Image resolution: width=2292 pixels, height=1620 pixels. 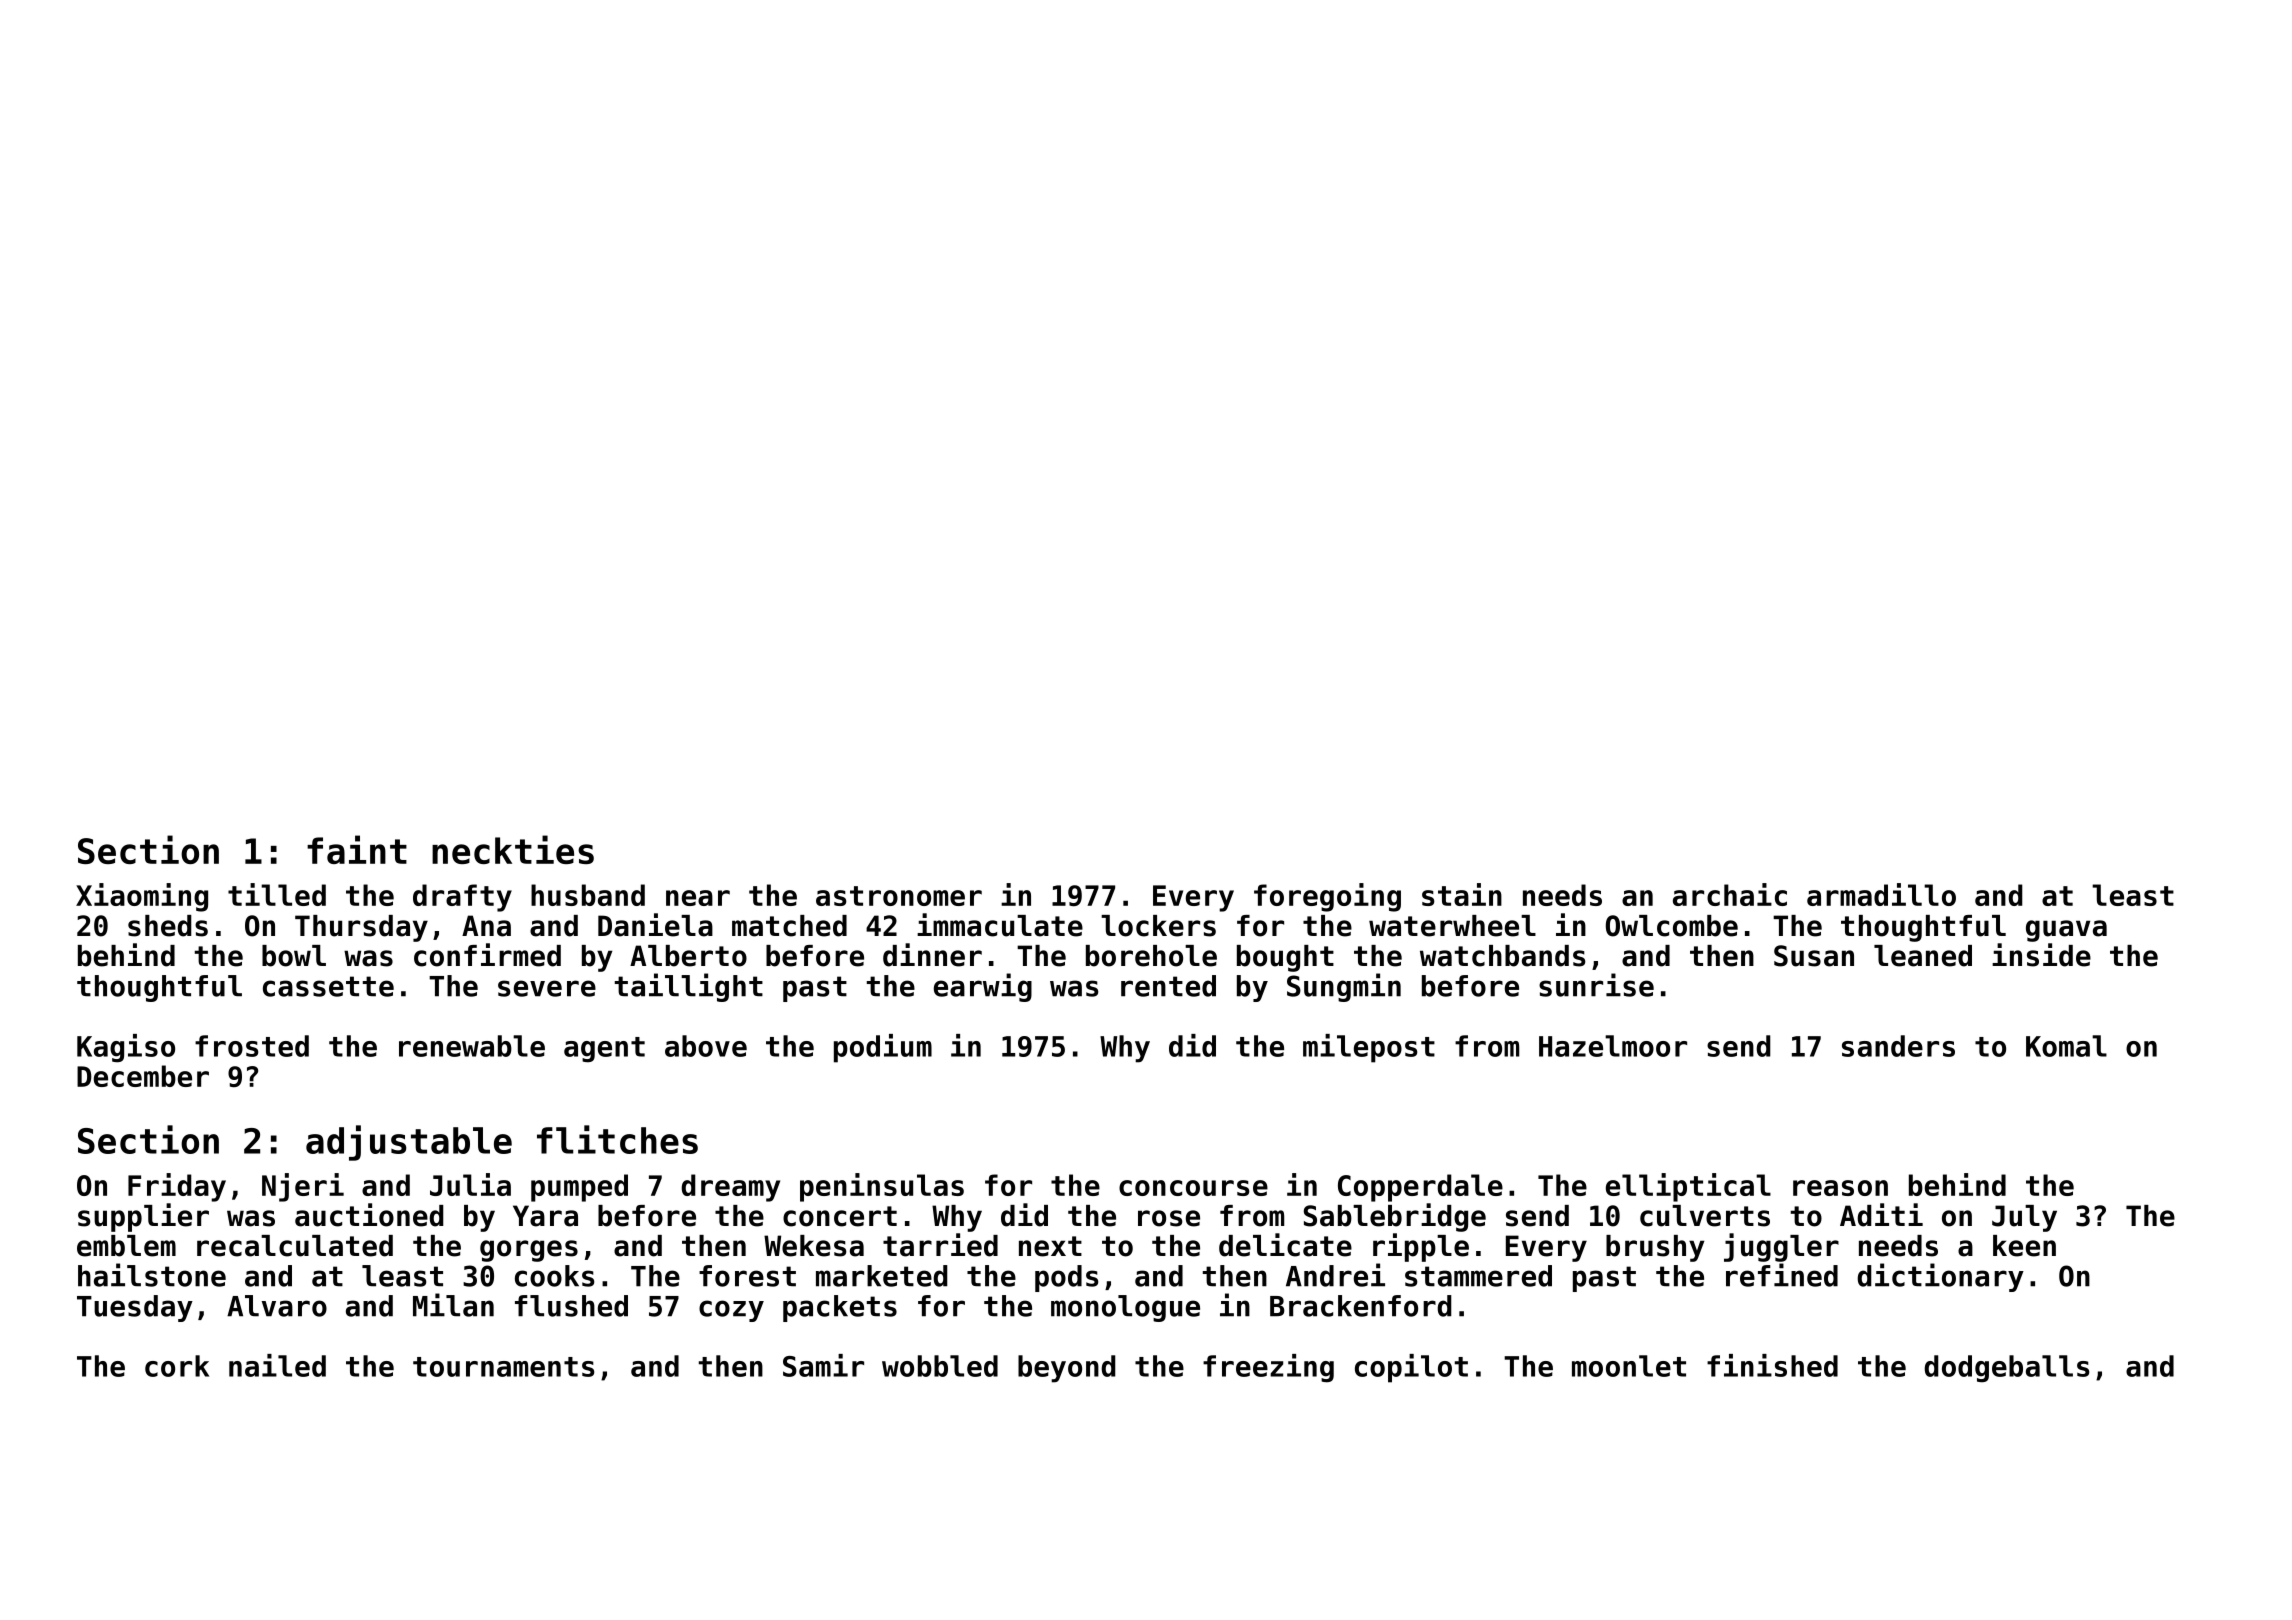 I want to click on Julia, so click(x=470, y=1184).
